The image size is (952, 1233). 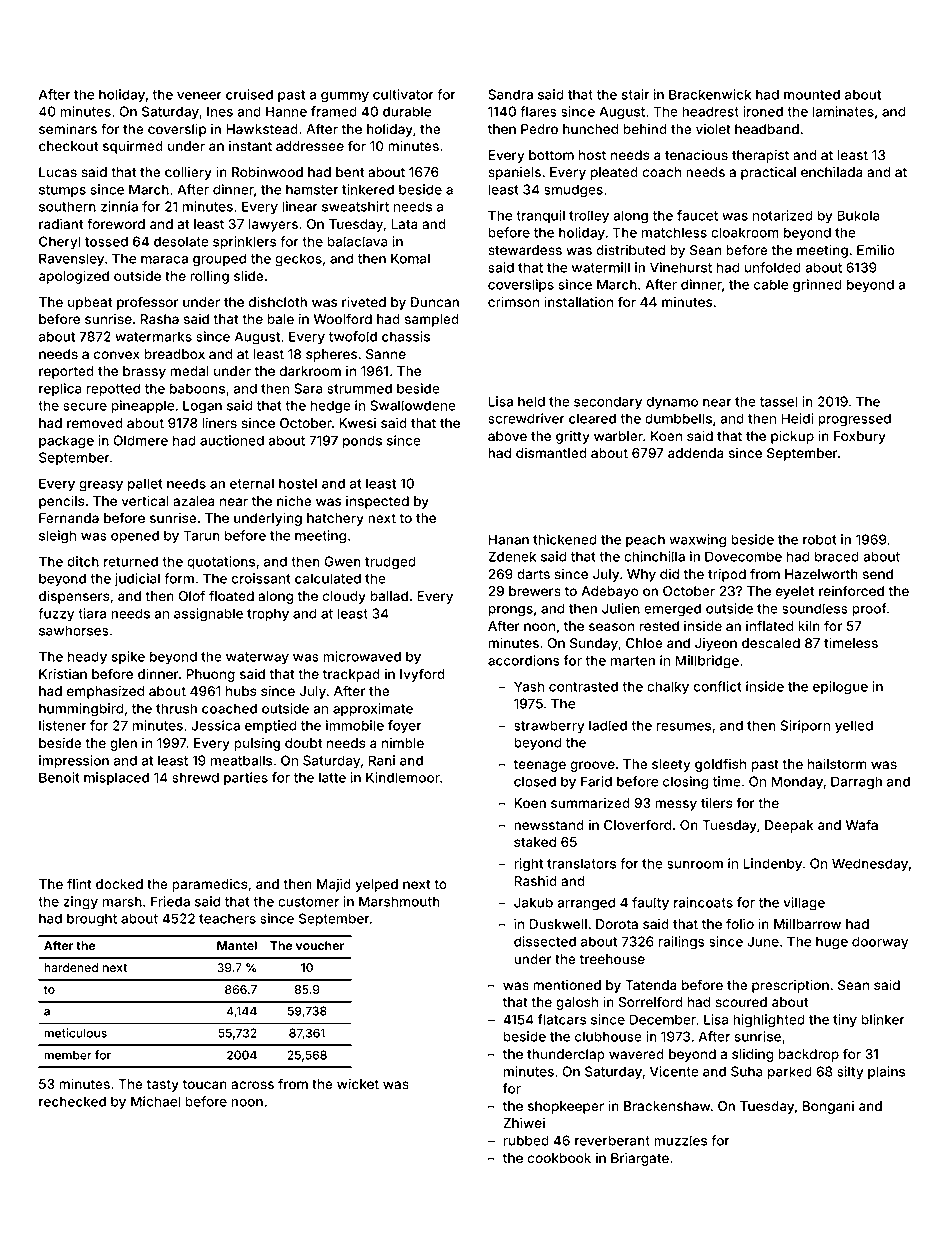 I want to click on Lindenby, so click(x=772, y=865).
